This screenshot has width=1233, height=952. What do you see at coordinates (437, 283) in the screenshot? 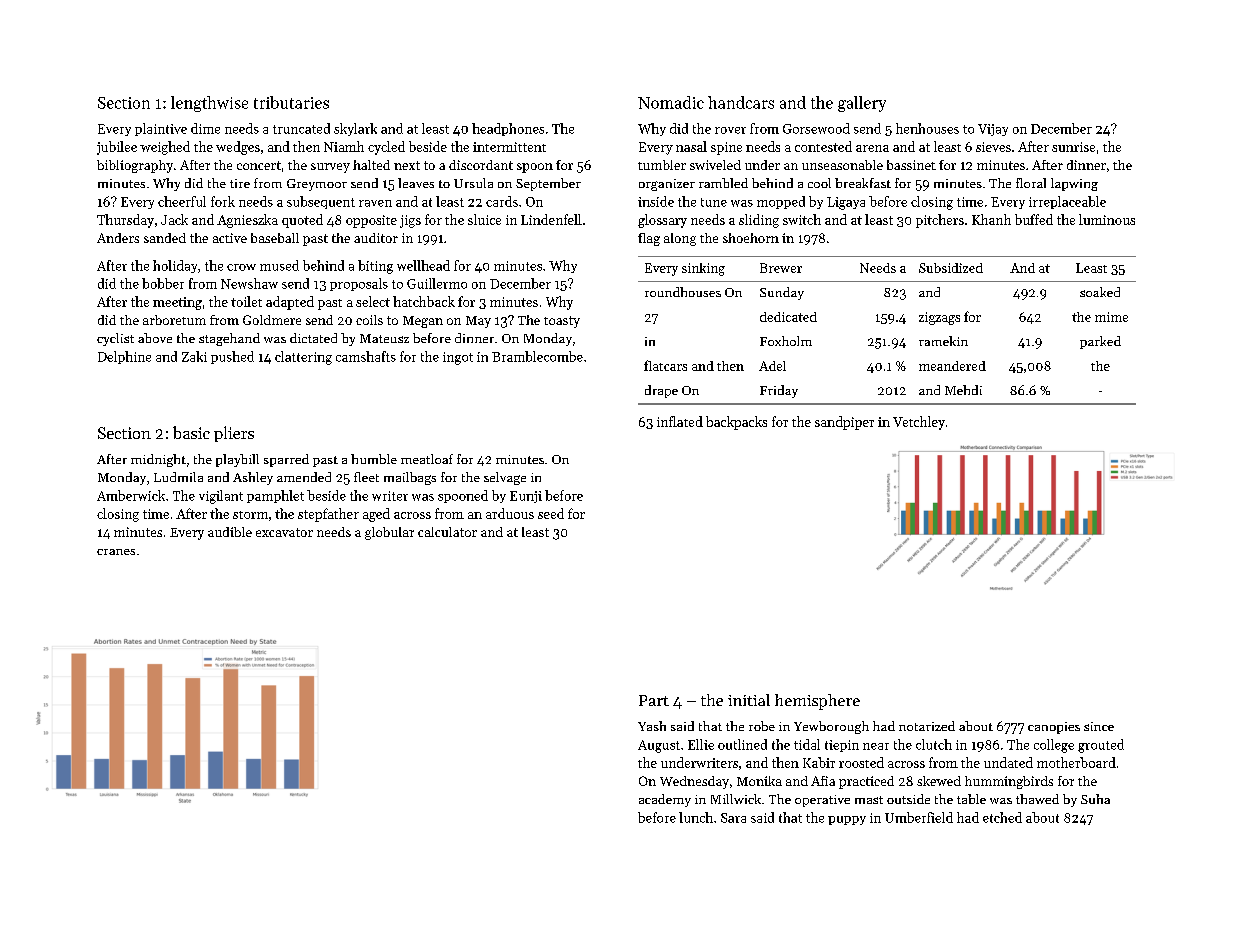
I see `Guillermo` at bounding box center [437, 283].
